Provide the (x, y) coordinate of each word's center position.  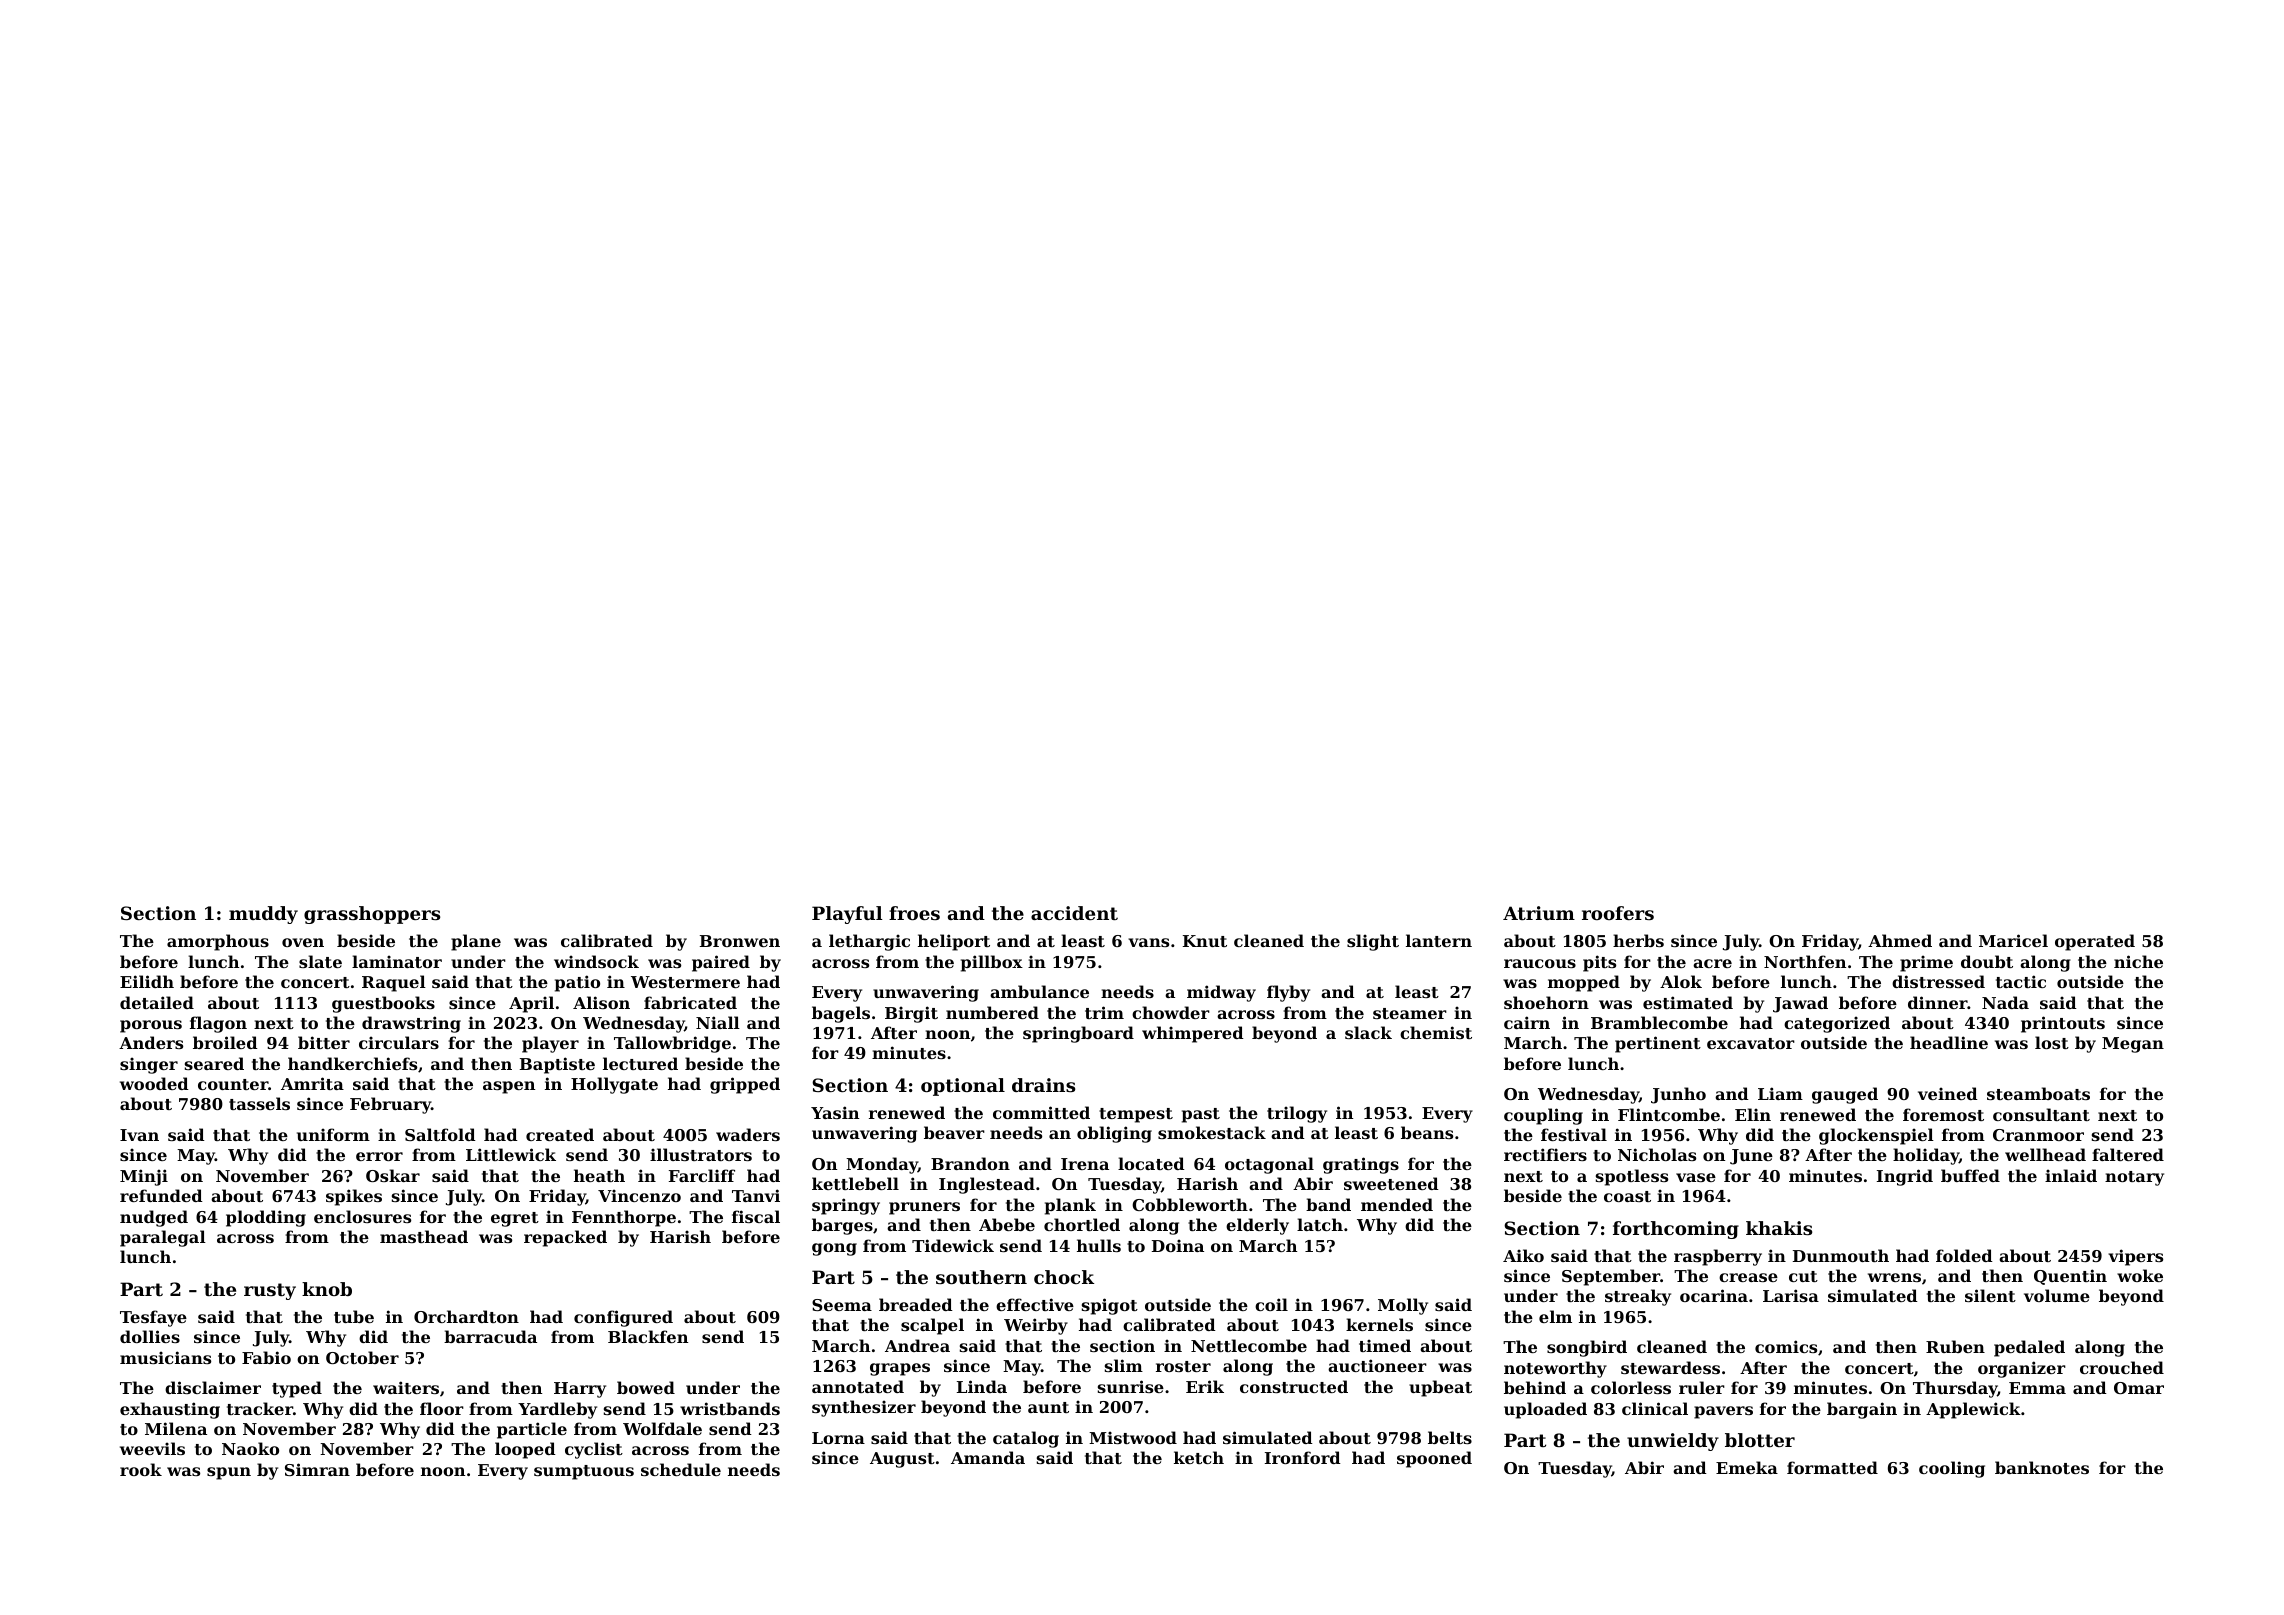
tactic (2021, 981)
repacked (565, 1238)
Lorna (838, 1438)
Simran (317, 1469)
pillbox (992, 963)
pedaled (2029, 1348)
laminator (397, 961)
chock (1064, 1277)
